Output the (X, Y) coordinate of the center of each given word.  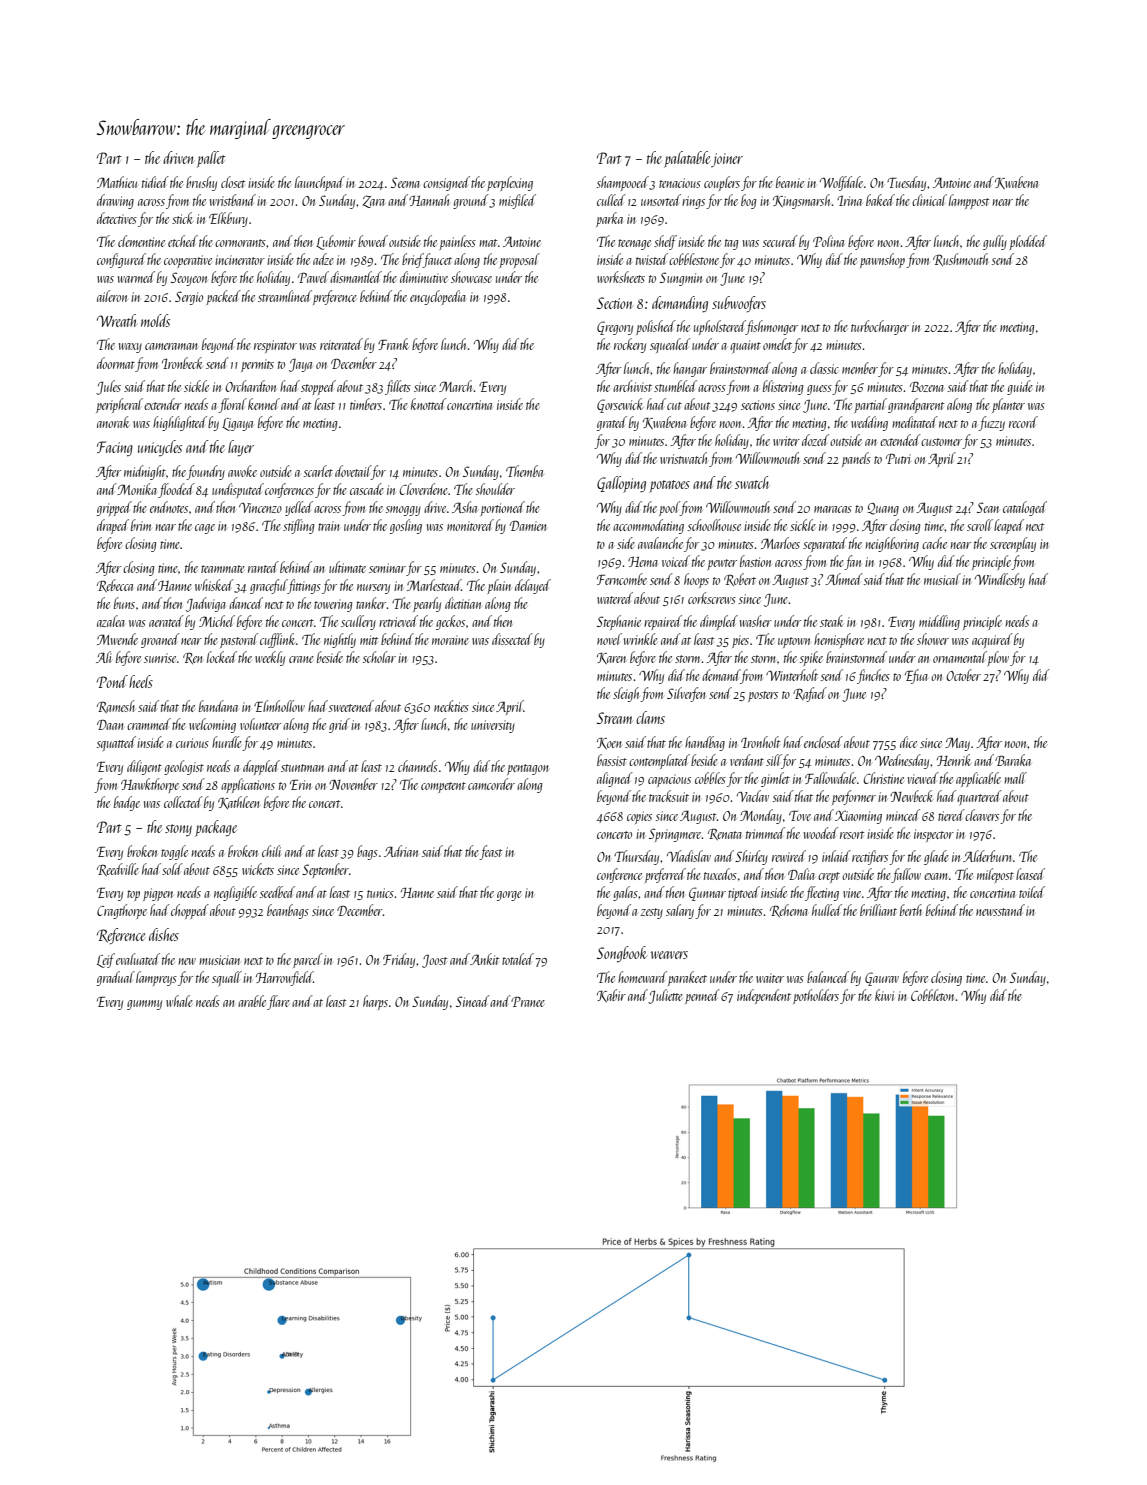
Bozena (927, 386)
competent (443, 787)
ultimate (347, 567)
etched (183, 241)
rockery (630, 345)
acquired (992, 641)
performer (854, 797)
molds (155, 320)
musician (219, 960)
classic (824, 368)
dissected (512, 639)
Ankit (484, 959)
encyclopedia (438, 297)
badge (127, 803)
